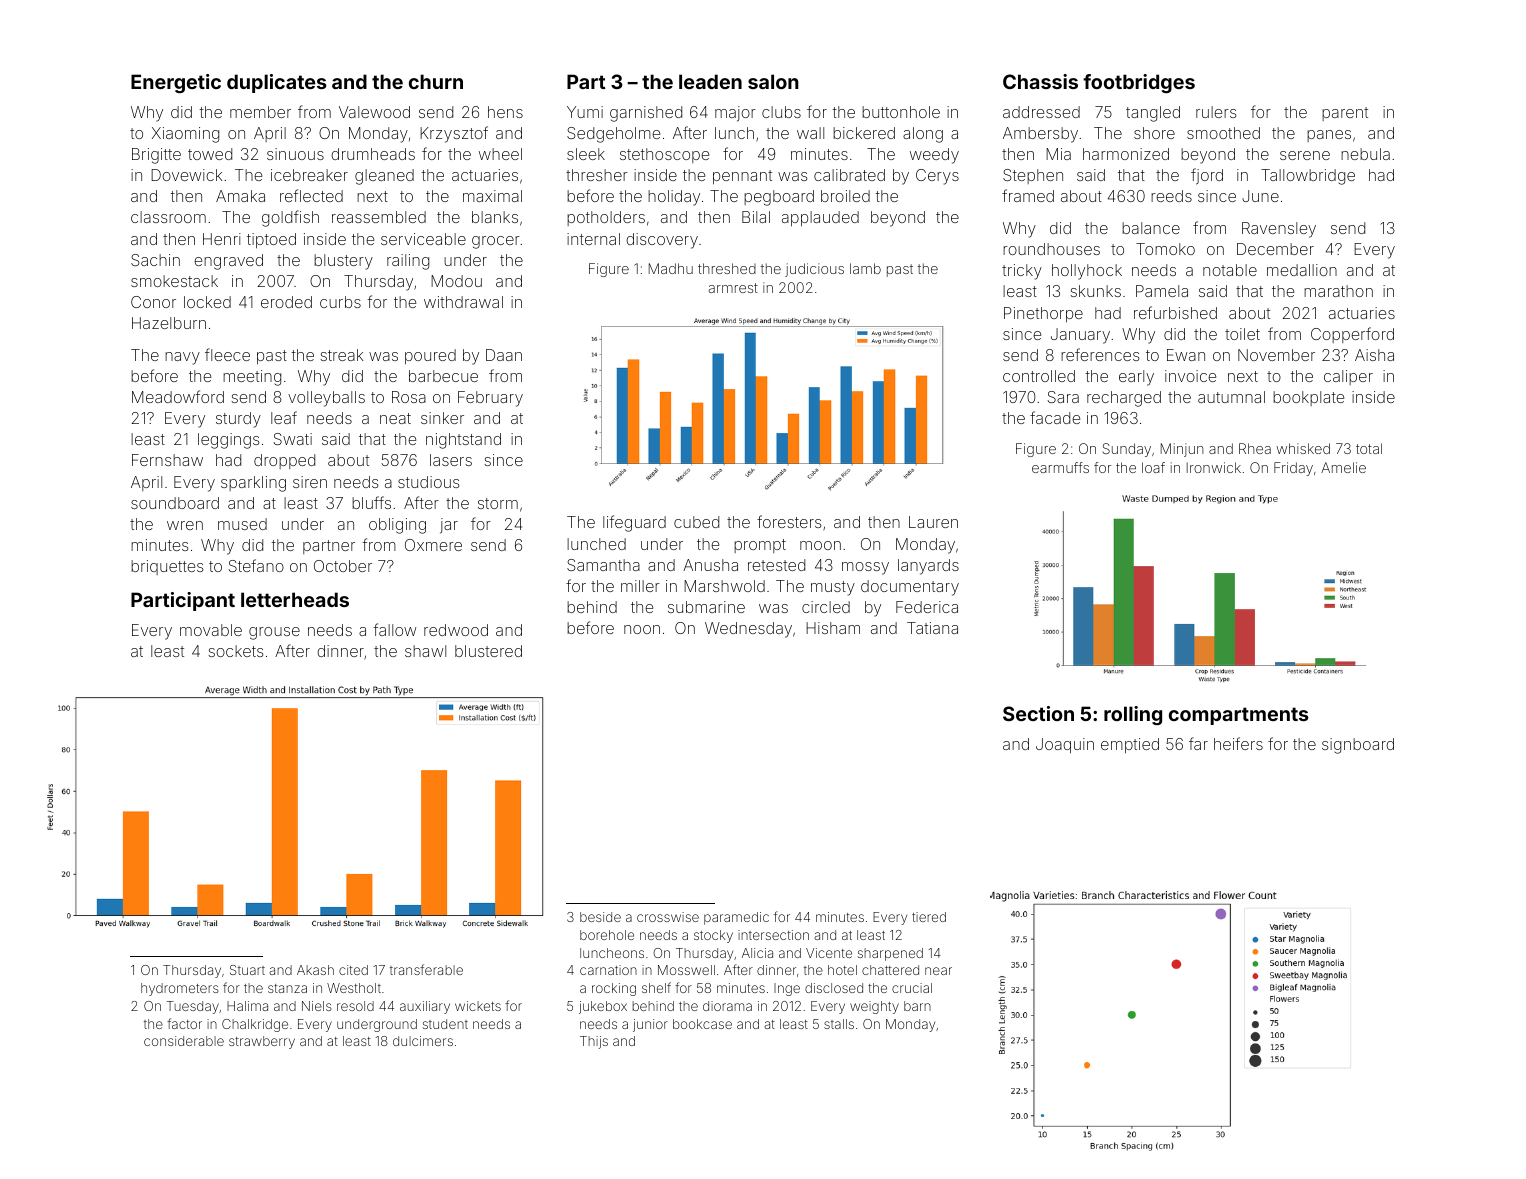 The width and height of the document is (1526, 1179). I want to click on invoice, so click(1190, 376).
